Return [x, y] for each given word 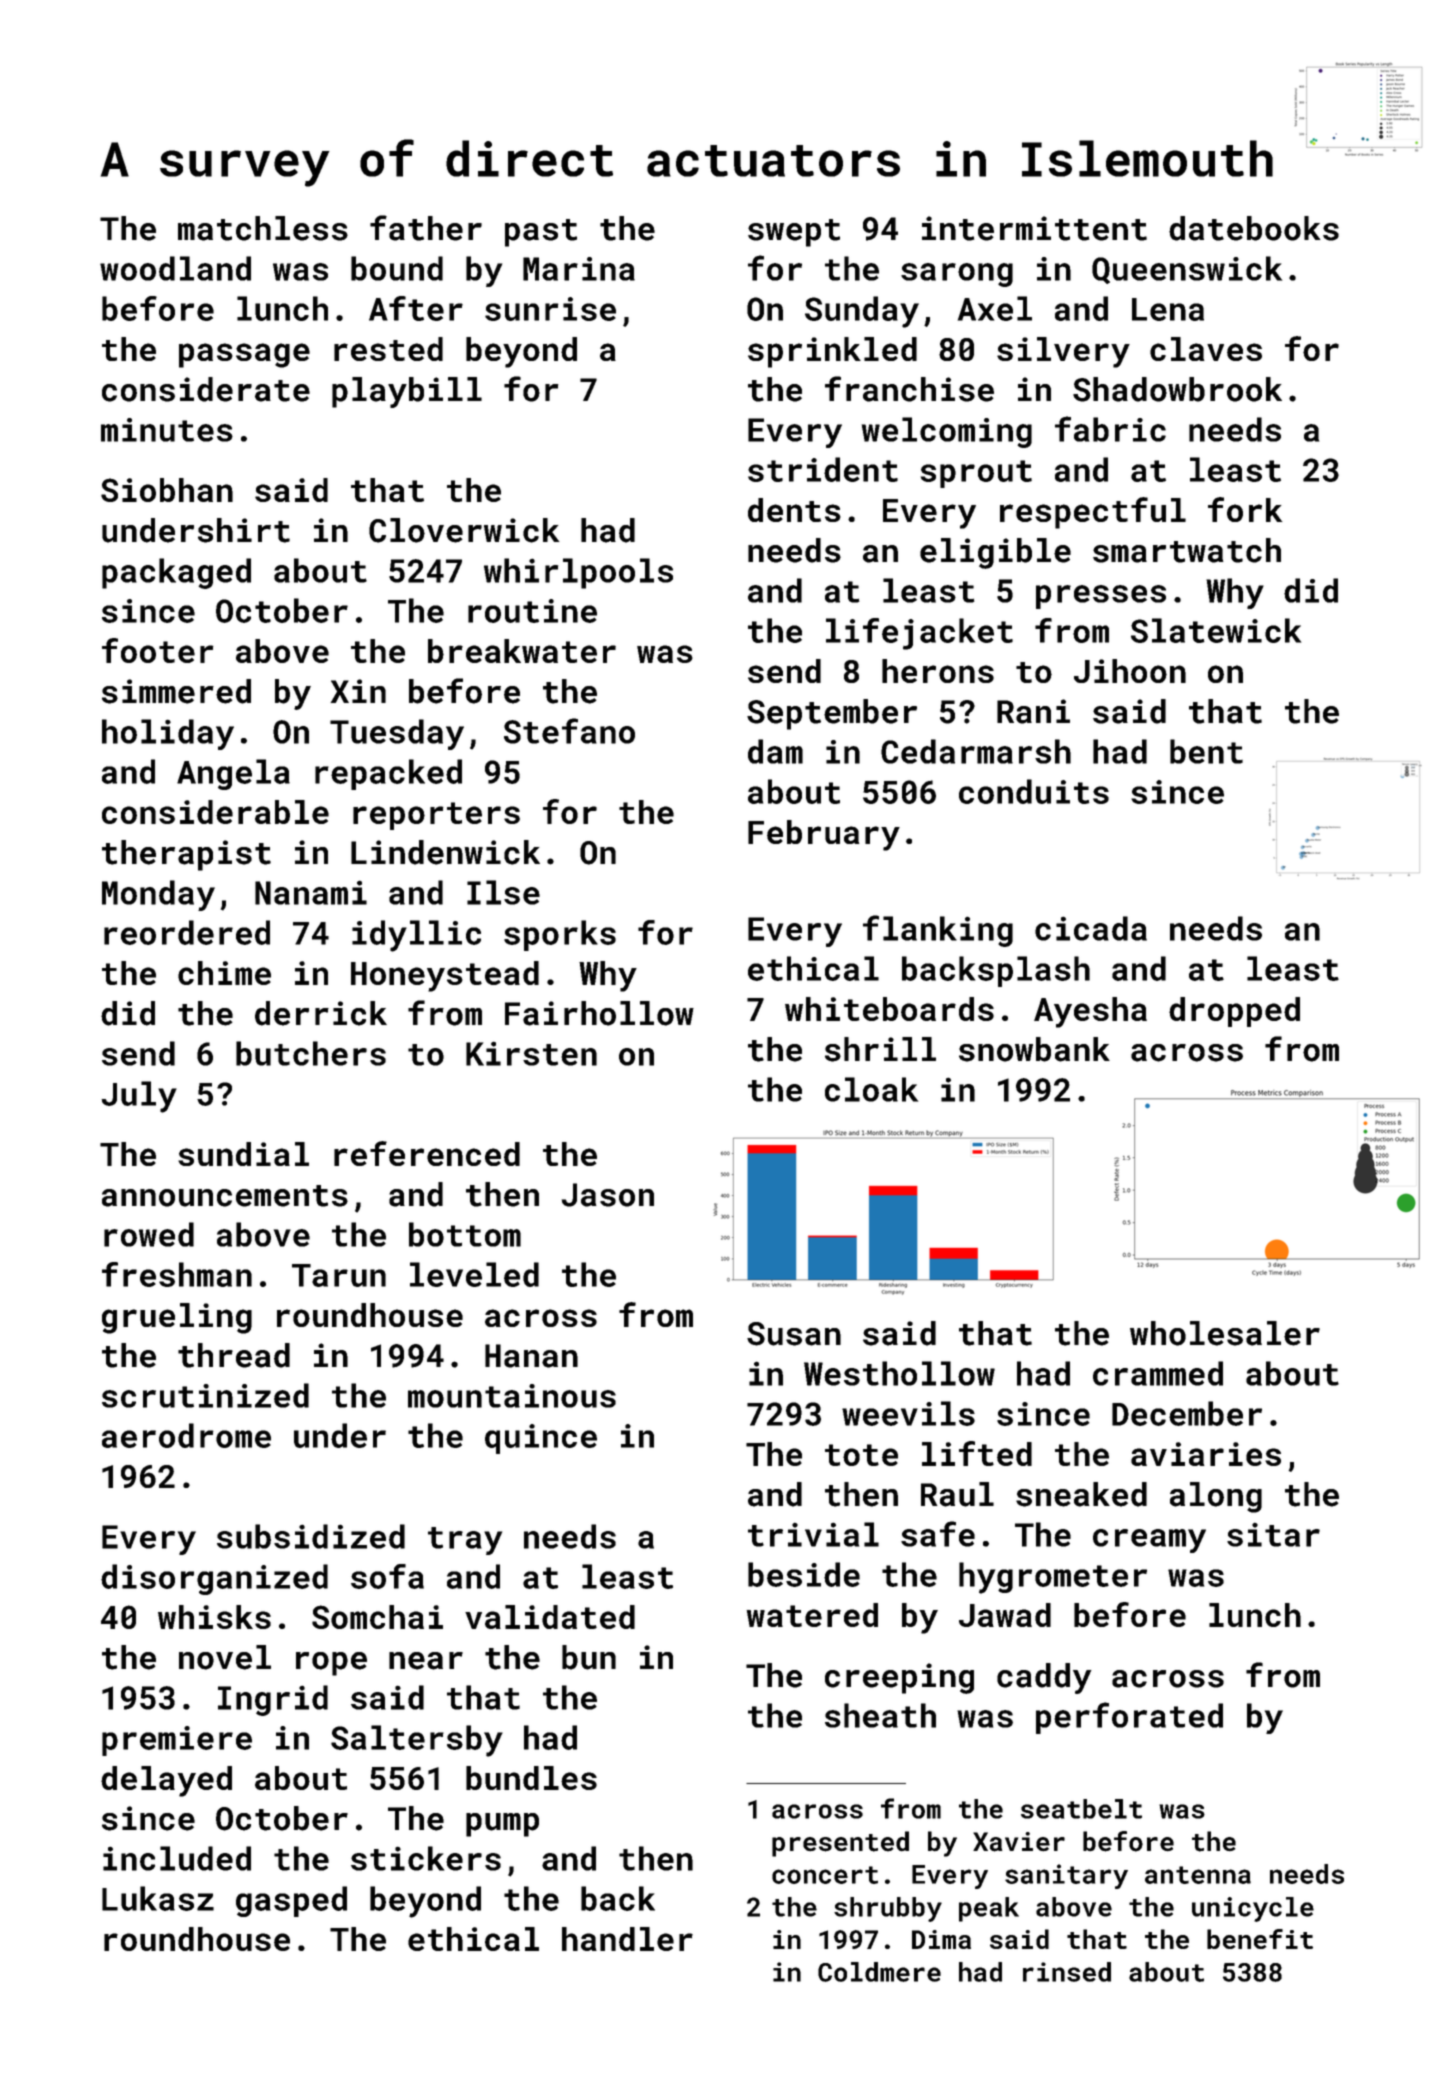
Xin [358, 691]
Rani [1033, 711]
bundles [531, 1778]
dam [775, 751]
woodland [175, 268]
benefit [1260, 1939]
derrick [321, 1013]
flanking [938, 931]
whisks [214, 1617]
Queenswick [1187, 270]
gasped [291, 1901]
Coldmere [879, 1972]
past [541, 233]
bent [1206, 751]
